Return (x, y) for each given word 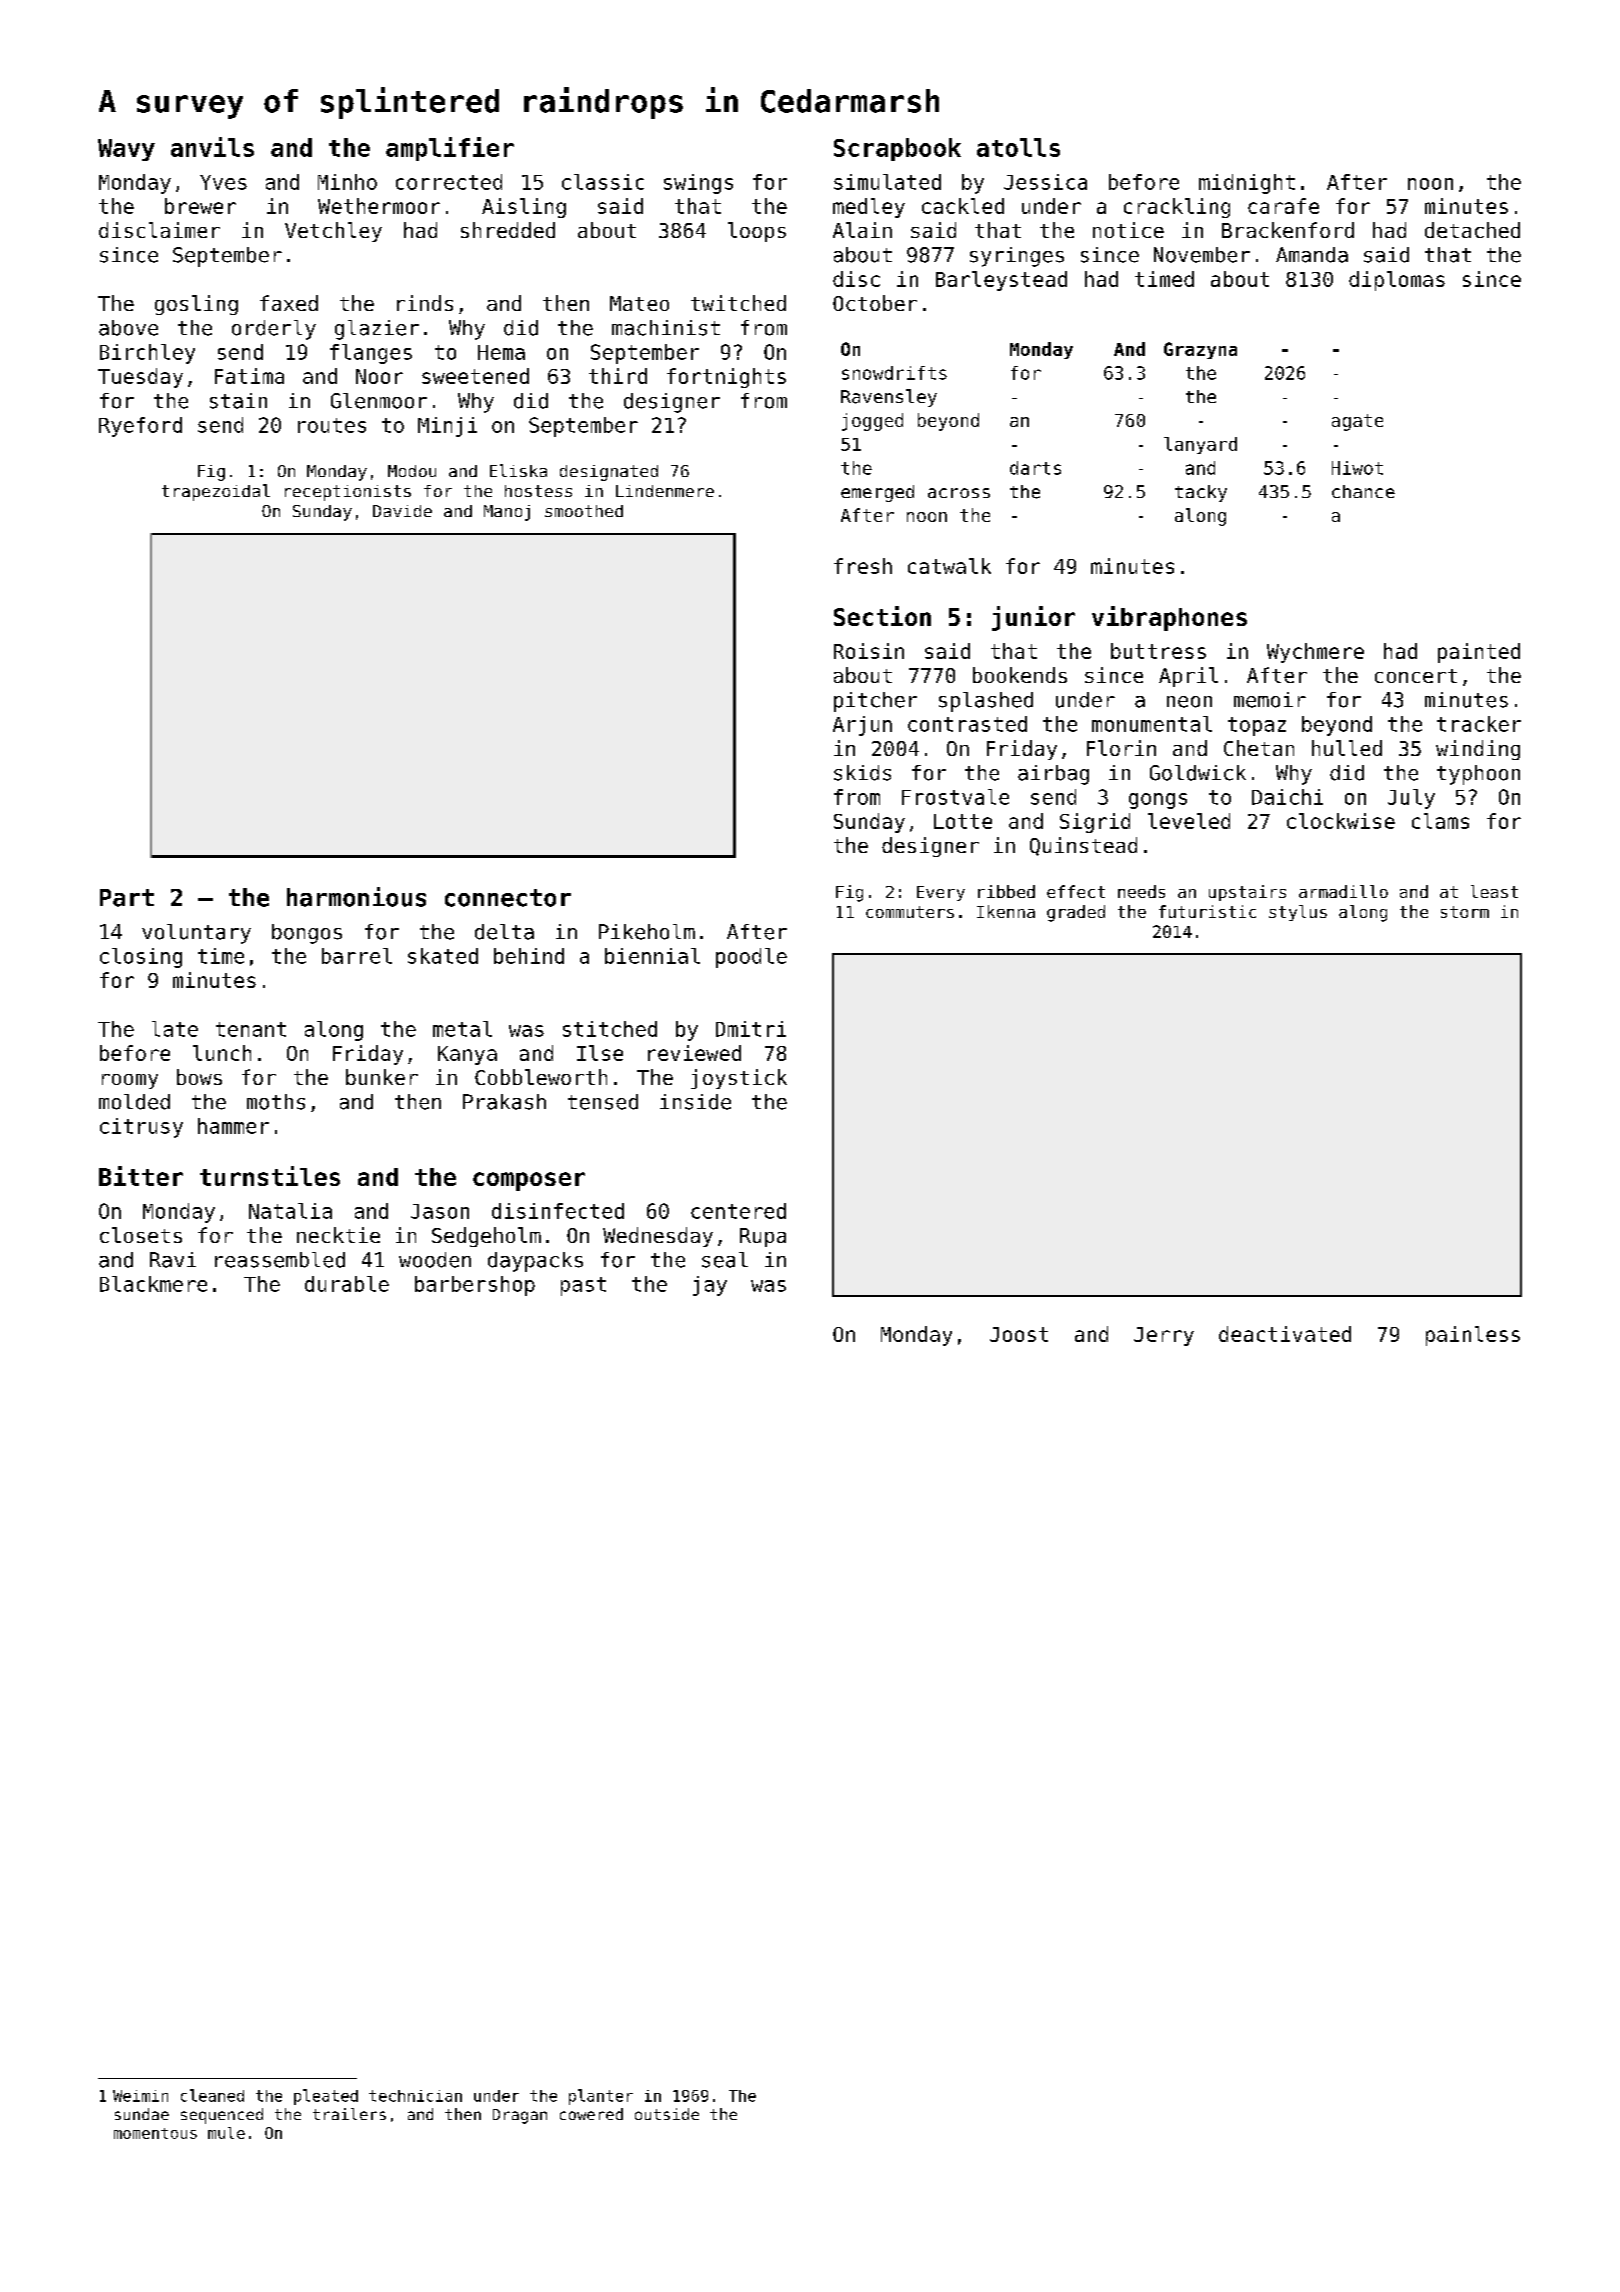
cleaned (212, 2095)
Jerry (1164, 1336)
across (959, 493)
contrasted (967, 724)
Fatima (249, 376)
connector (508, 898)
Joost (1019, 1334)
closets (141, 1235)
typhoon (1478, 775)
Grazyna (1200, 350)
